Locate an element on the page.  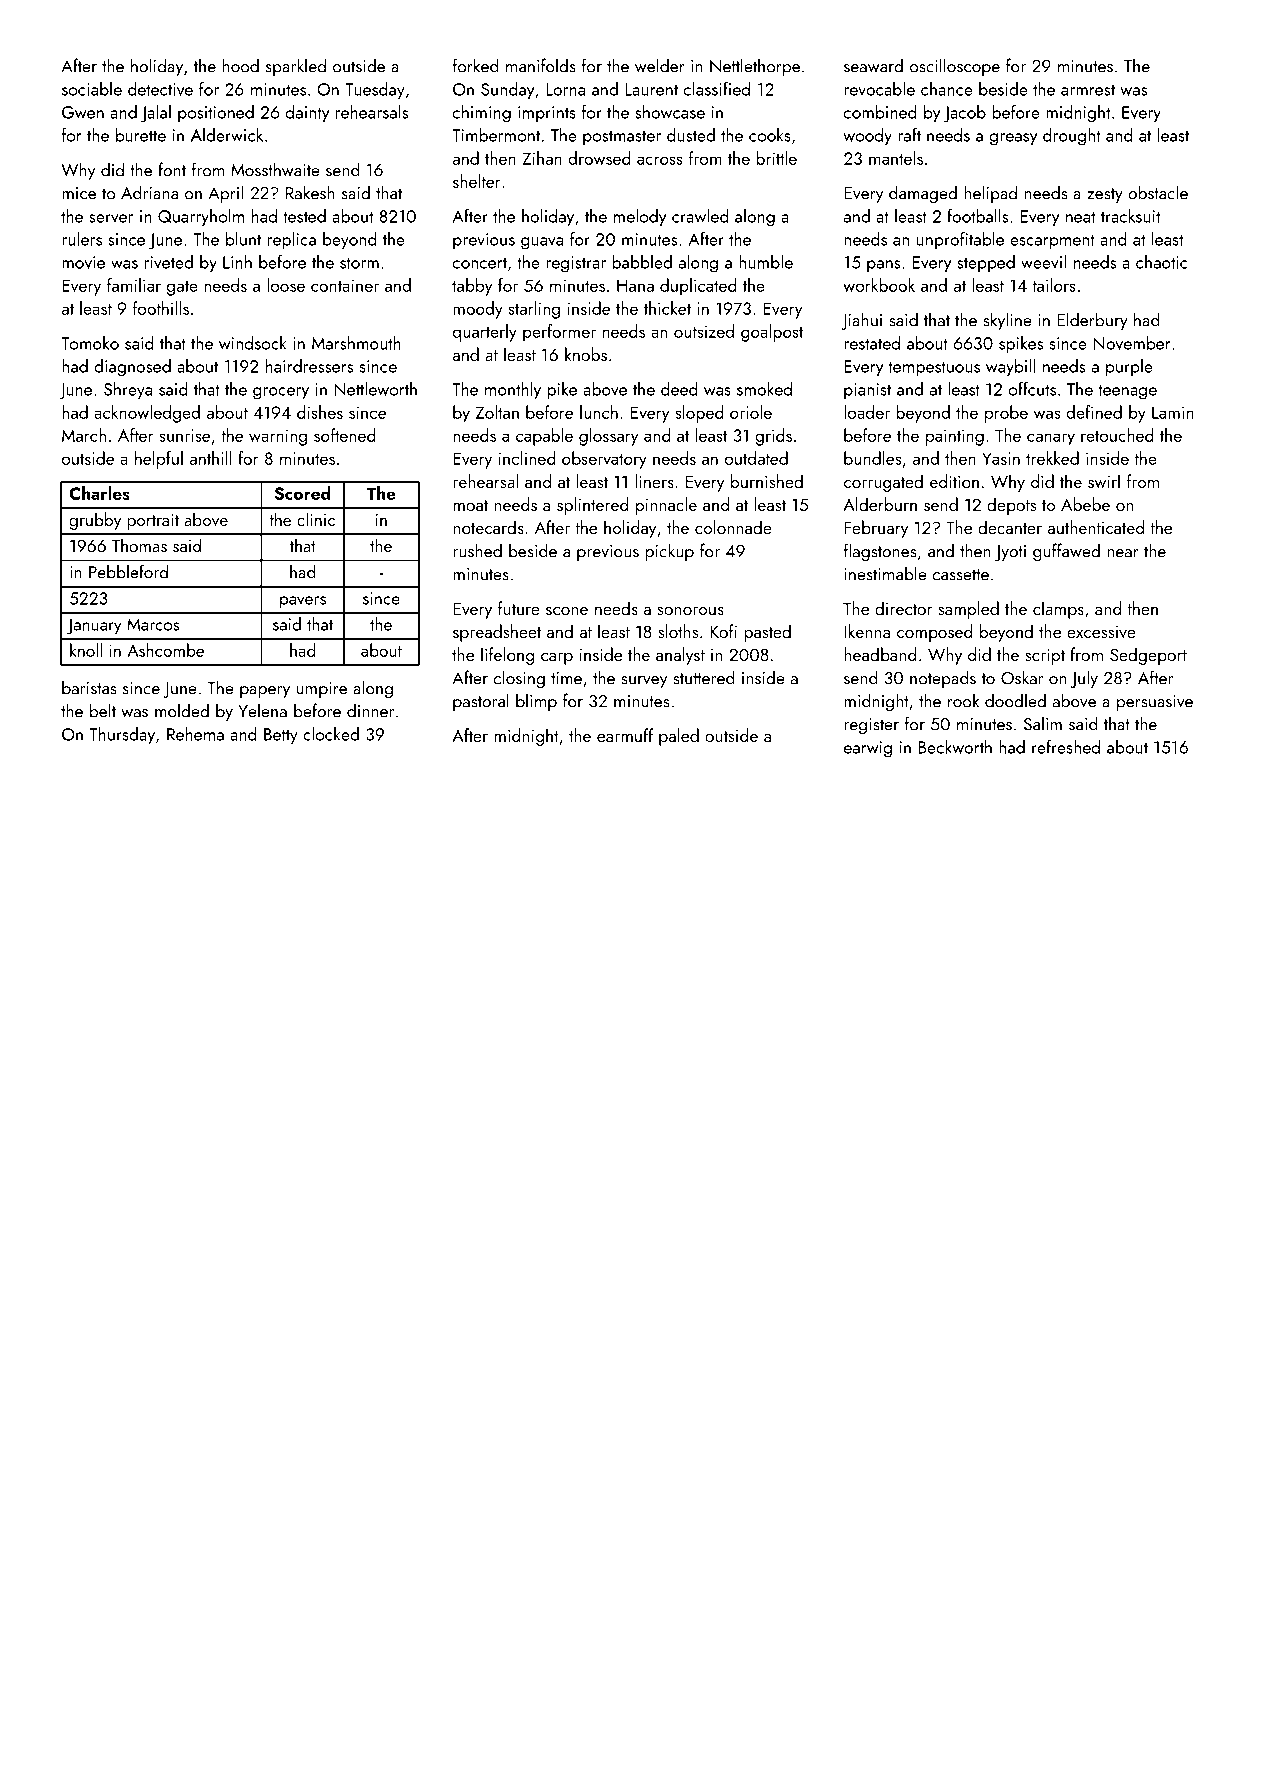
Thursday is located at coordinates (122, 735).
